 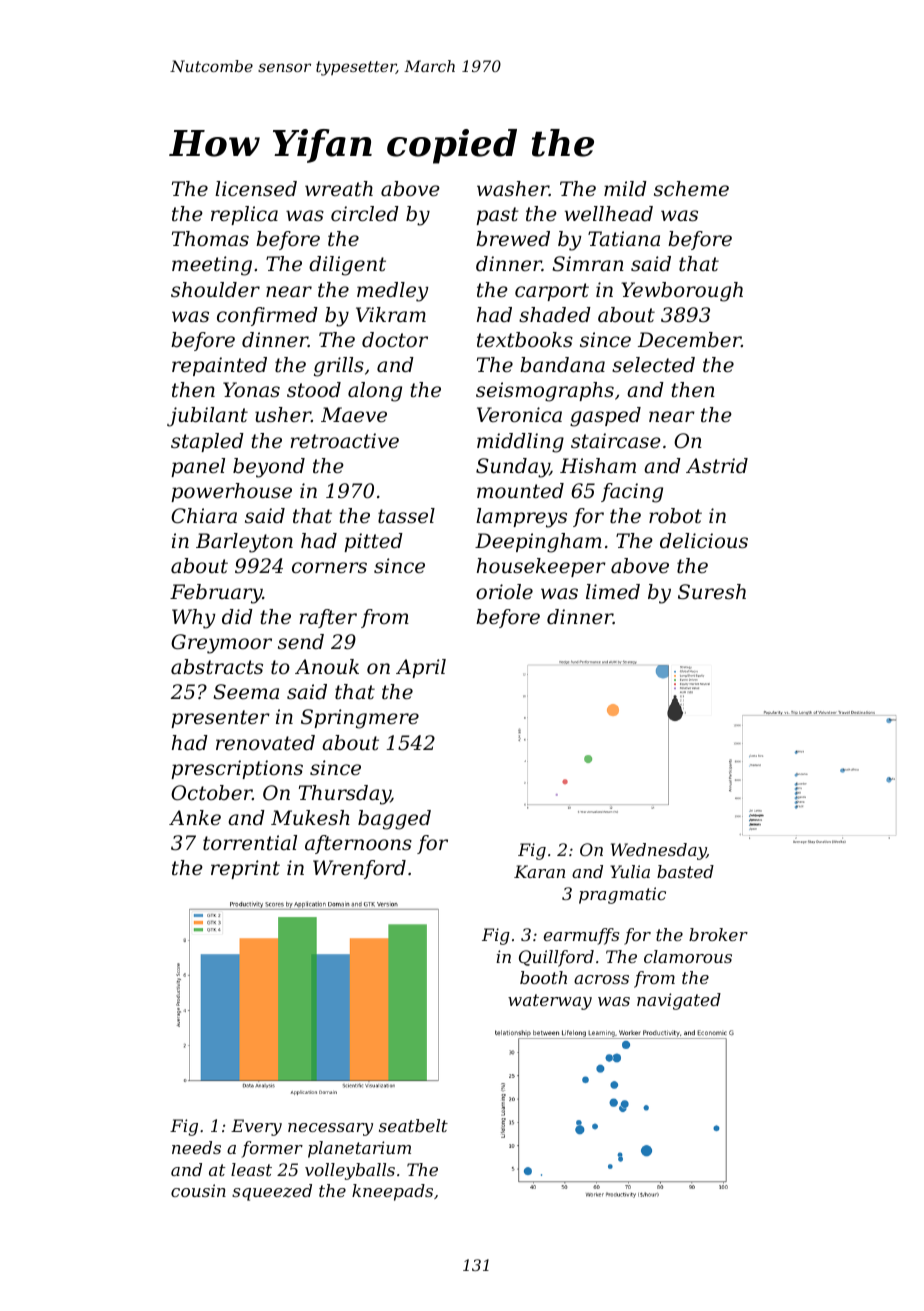 What do you see at coordinates (555, 315) in the page?
I see `shaded` at bounding box center [555, 315].
